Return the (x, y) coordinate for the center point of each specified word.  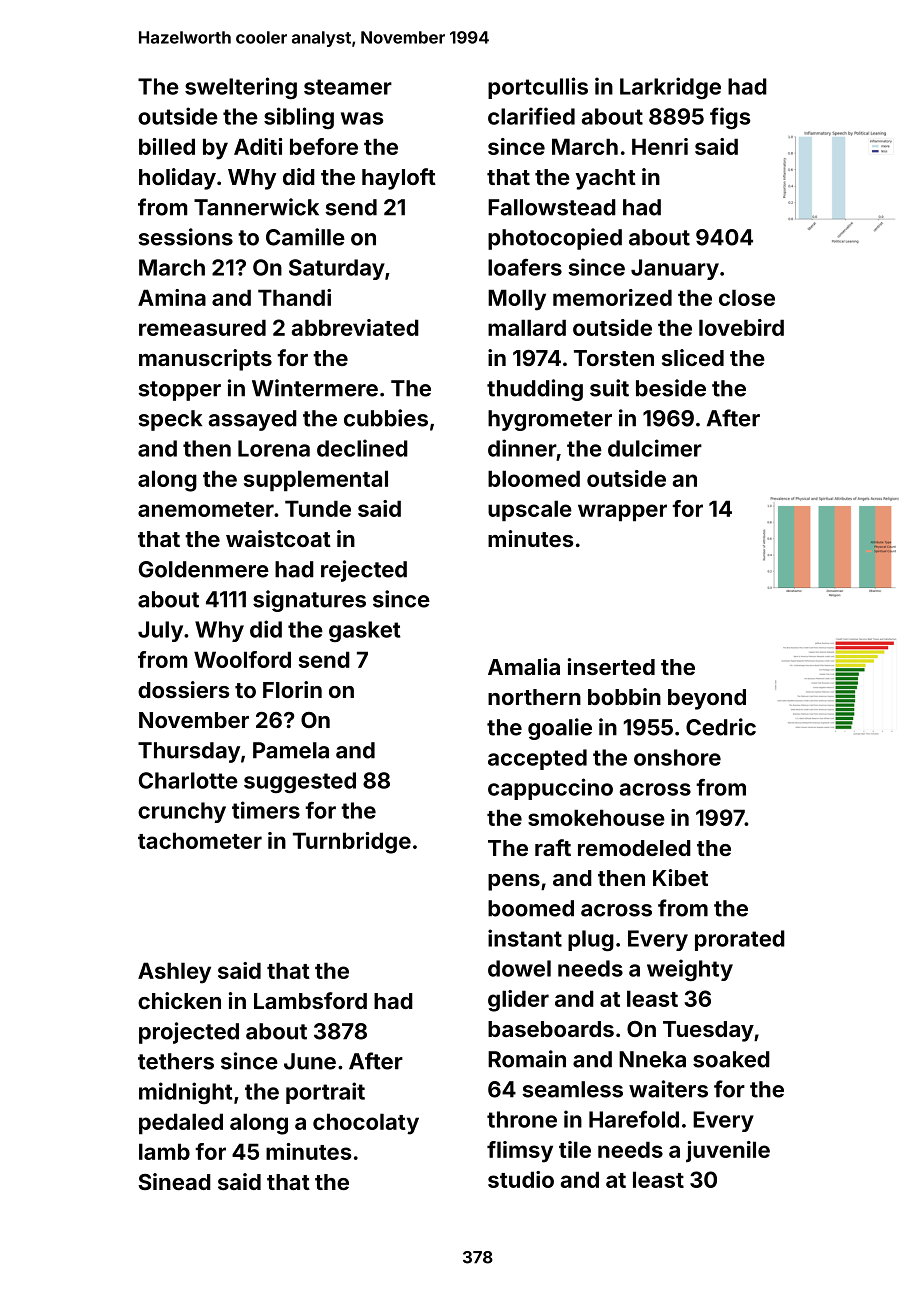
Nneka (652, 1059)
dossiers (184, 689)
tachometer (200, 840)
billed (167, 146)
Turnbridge (352, 843)
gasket (365, 631)
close (747, 297)
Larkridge (670, 88)
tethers (176, 1061)
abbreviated (355, 327)
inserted (611, 666)
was (362, 118)
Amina (172, 297)
